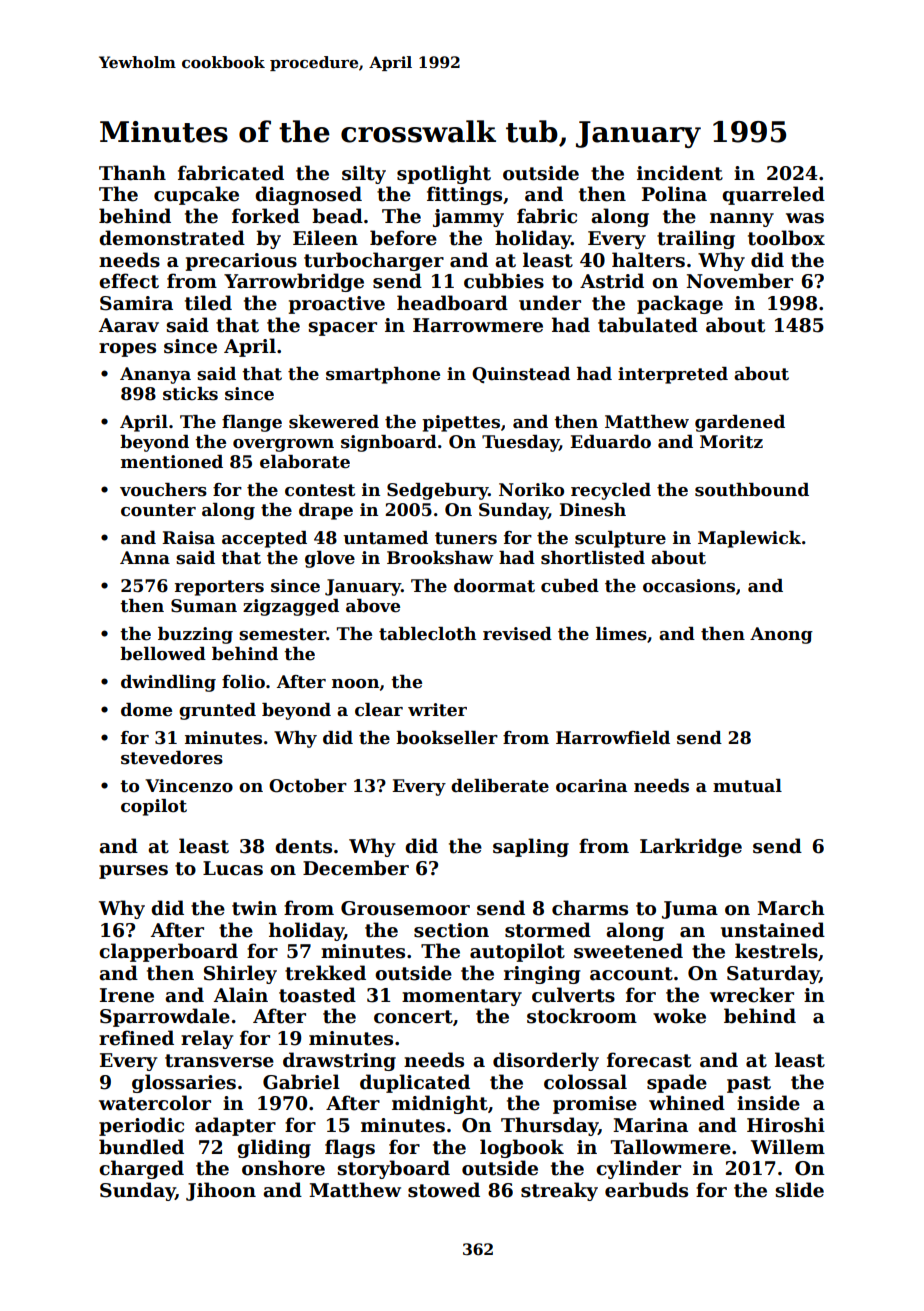 The image size is (924, 1311). Describe the element at coordinates (799, 1190) in the screenshot. I see `slide` at that location.
